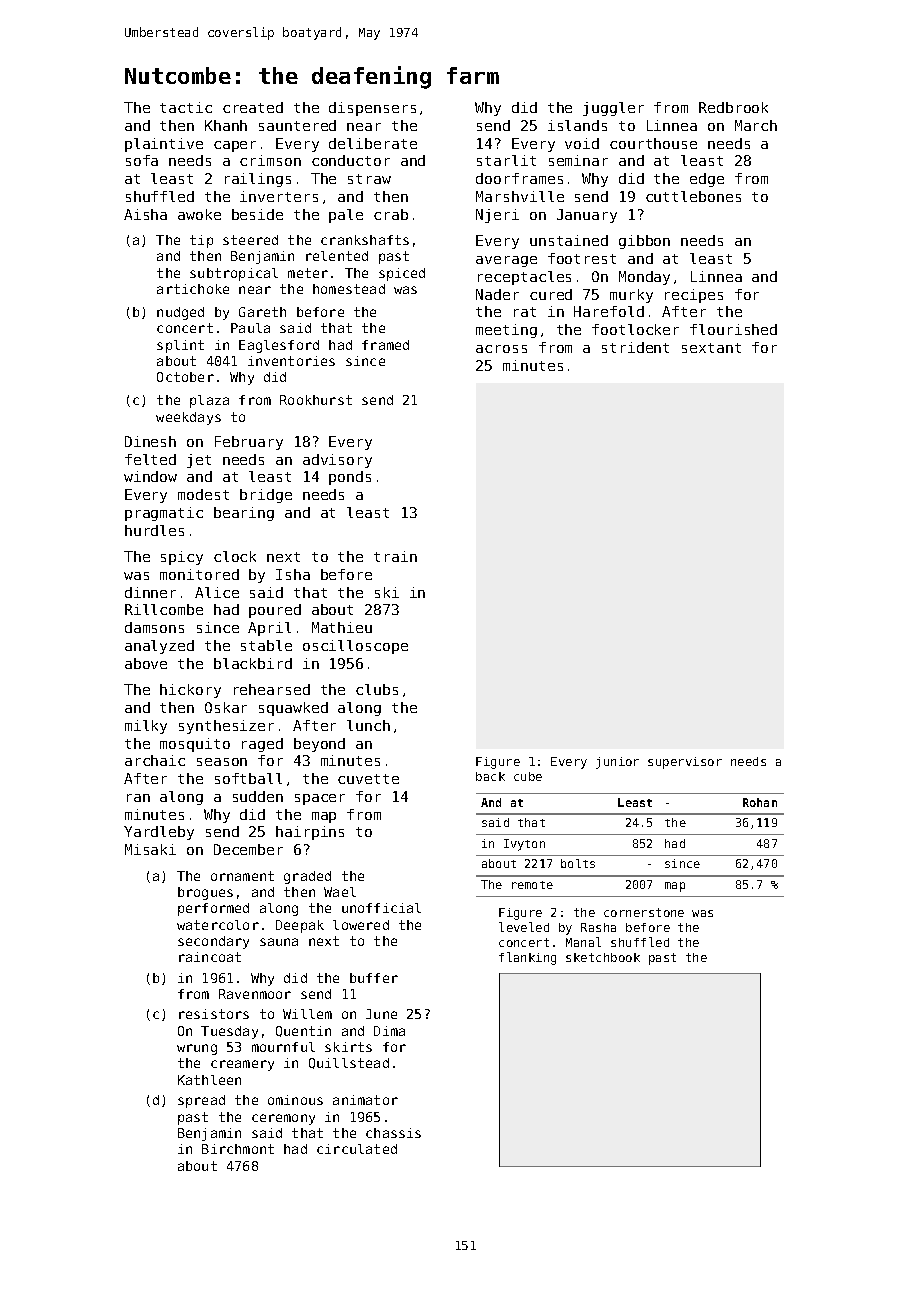  Describe the element at coordinates (644, 912) in the page. I see `cornerstone` at that location.
